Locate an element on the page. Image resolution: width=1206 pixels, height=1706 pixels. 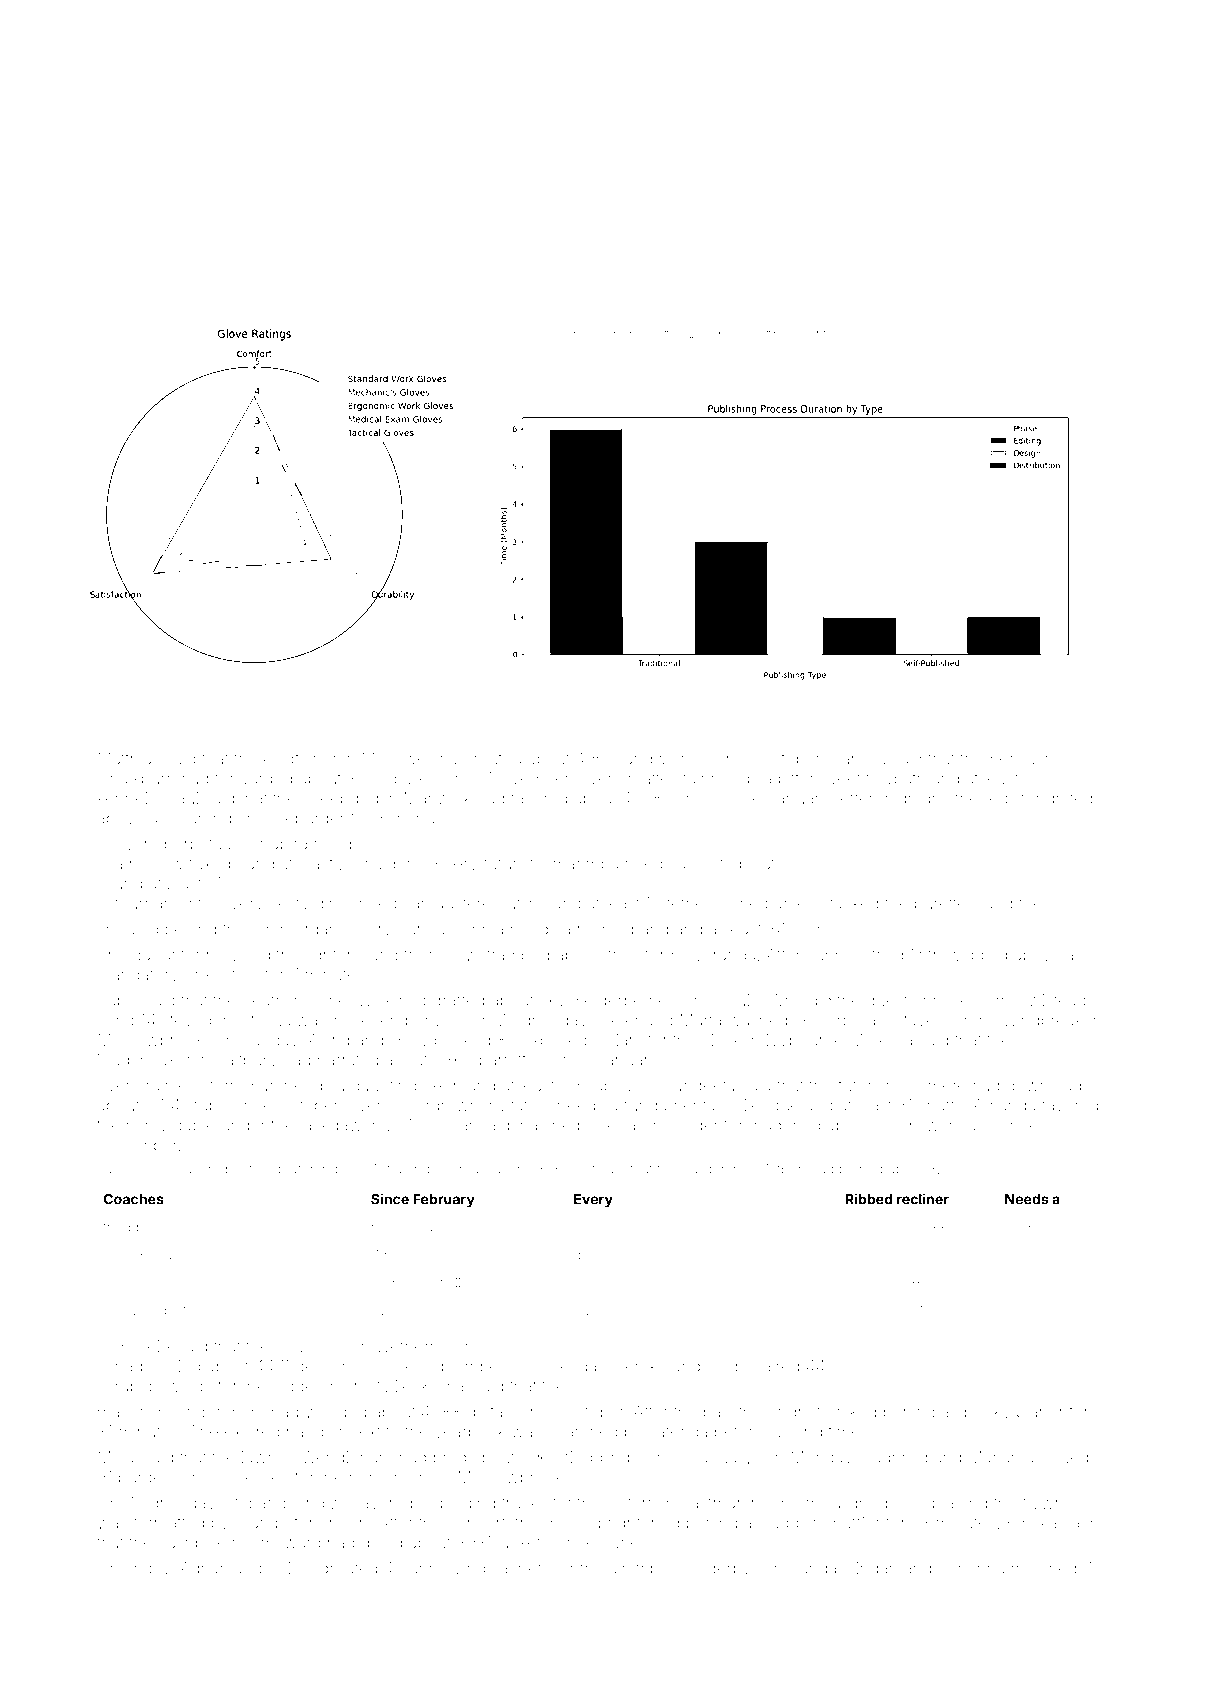
Matthias is located at coordinates (129, 758).
